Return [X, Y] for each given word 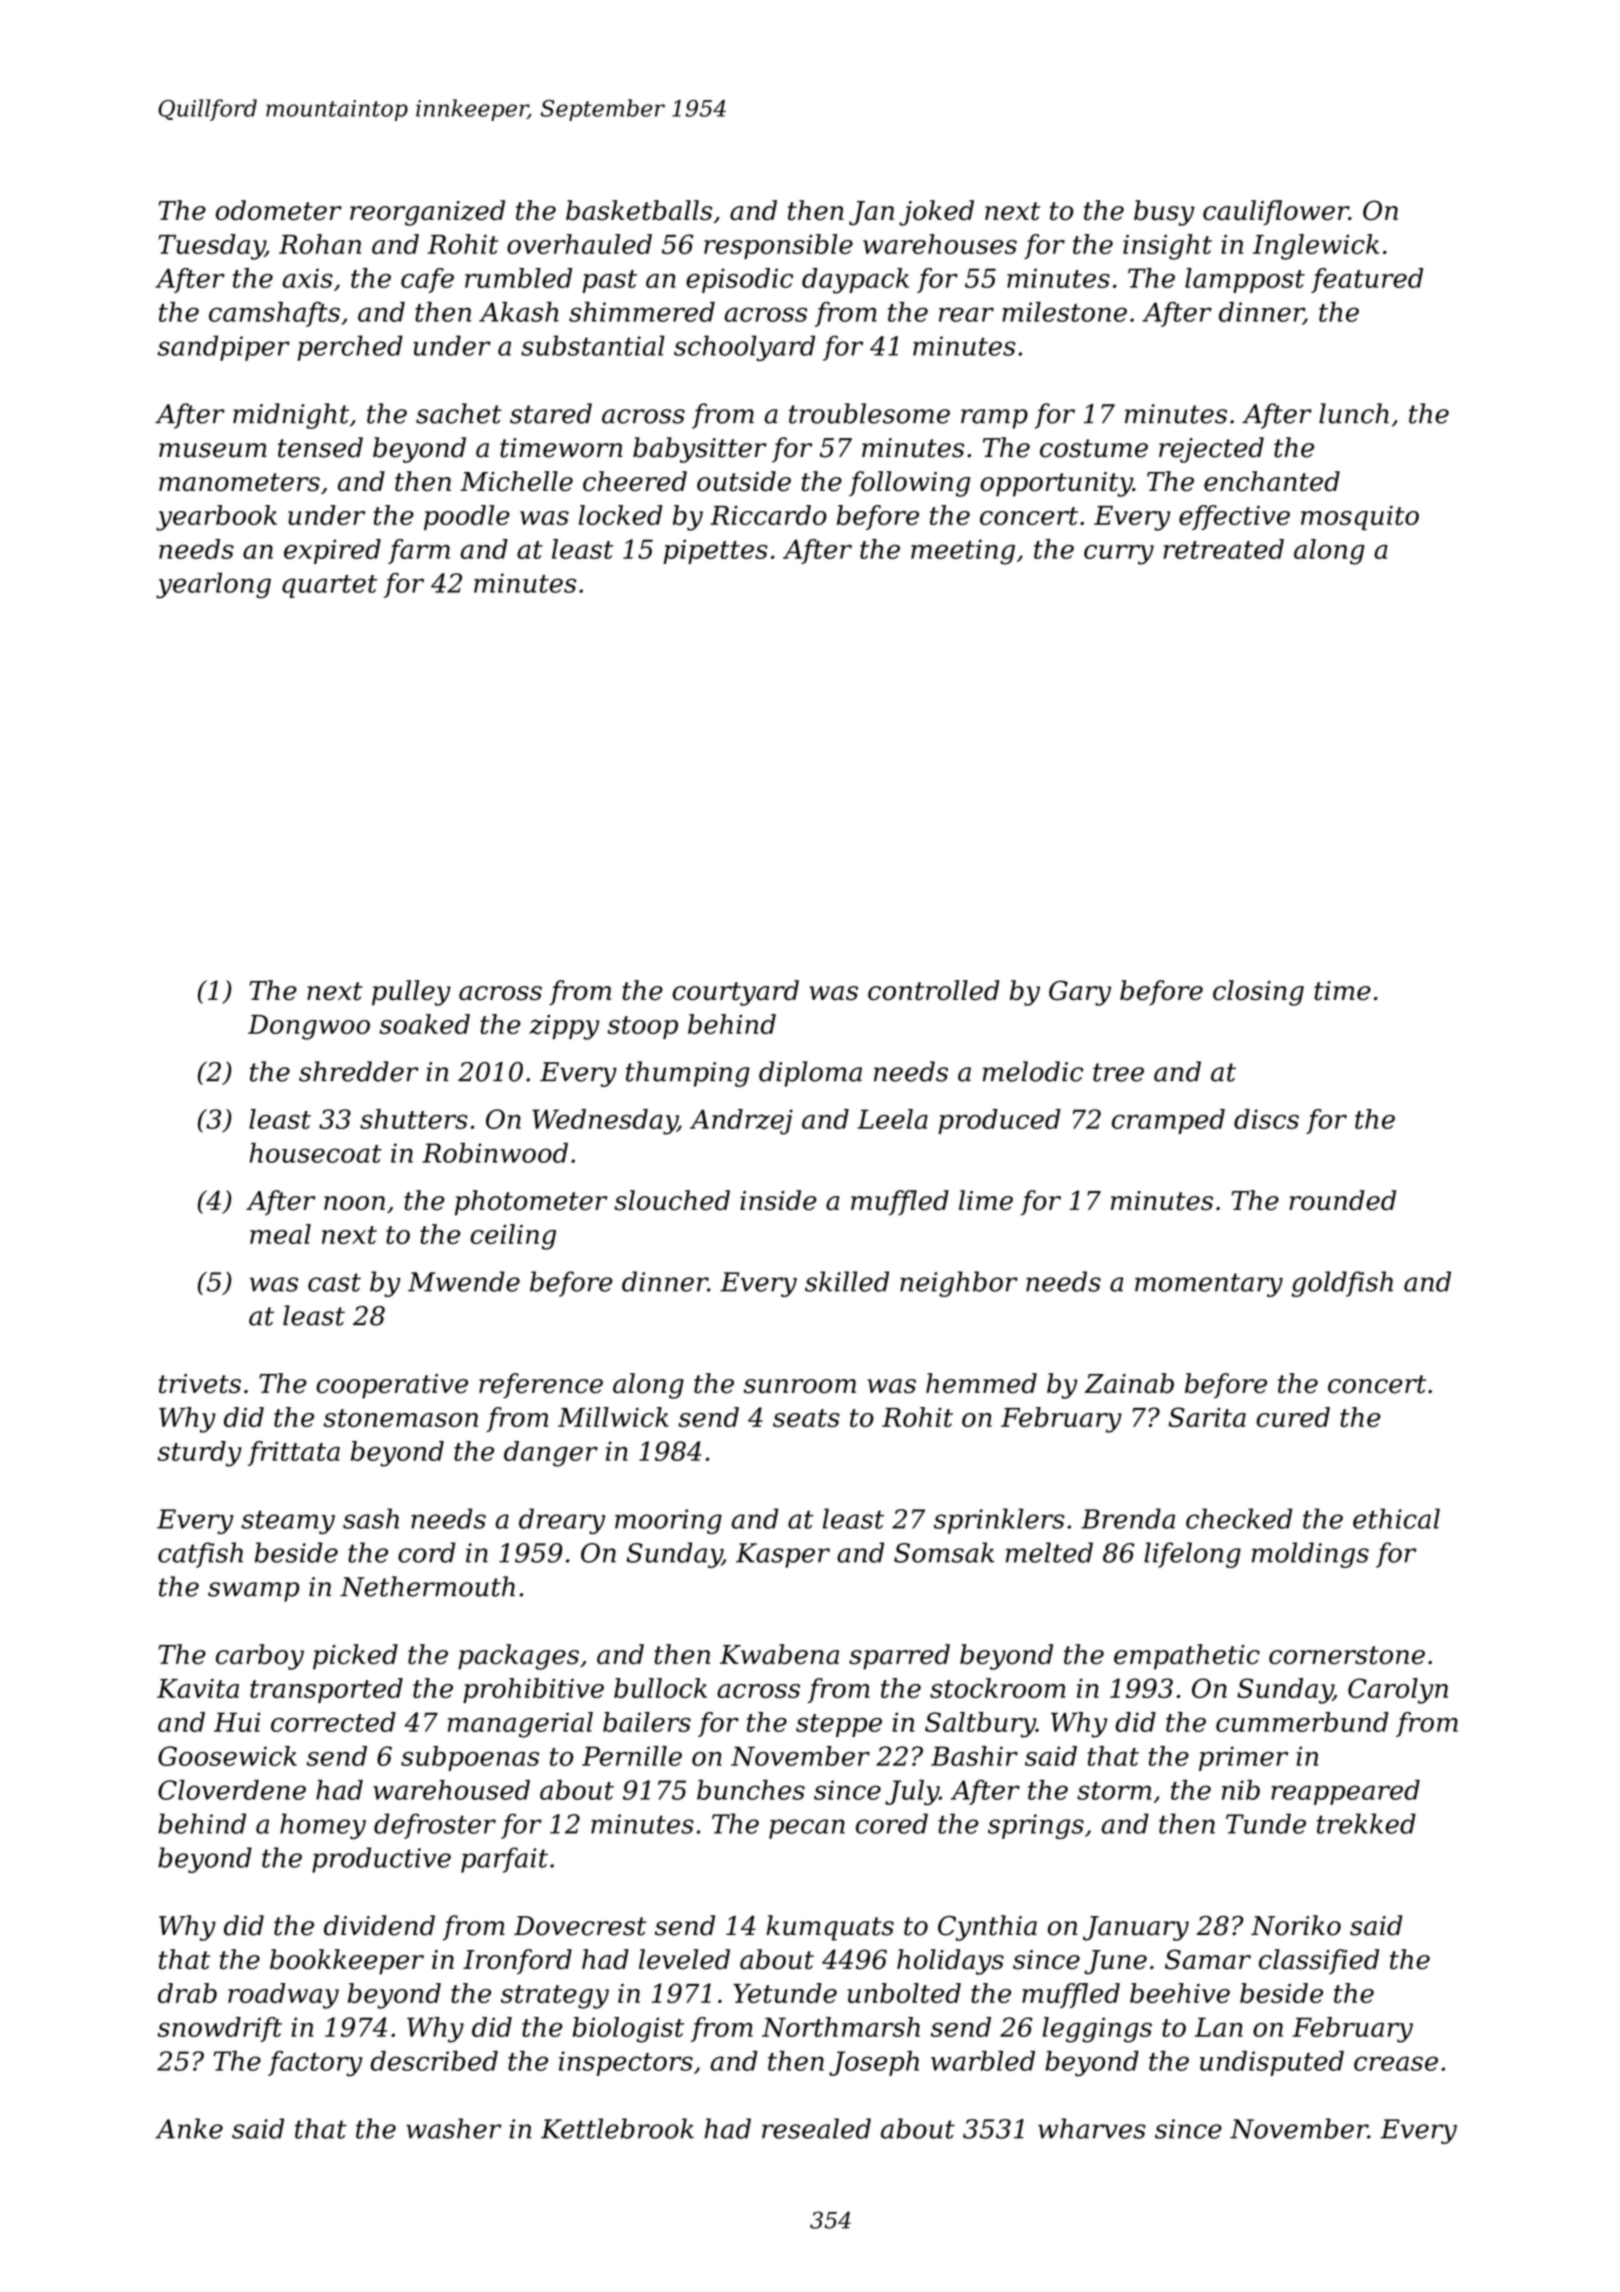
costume [1094, 448]
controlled [934, 990]
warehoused [451, 1790]
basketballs [639, 210]
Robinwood [495, 1153]
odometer [279, 210]
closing [1258, 993]
